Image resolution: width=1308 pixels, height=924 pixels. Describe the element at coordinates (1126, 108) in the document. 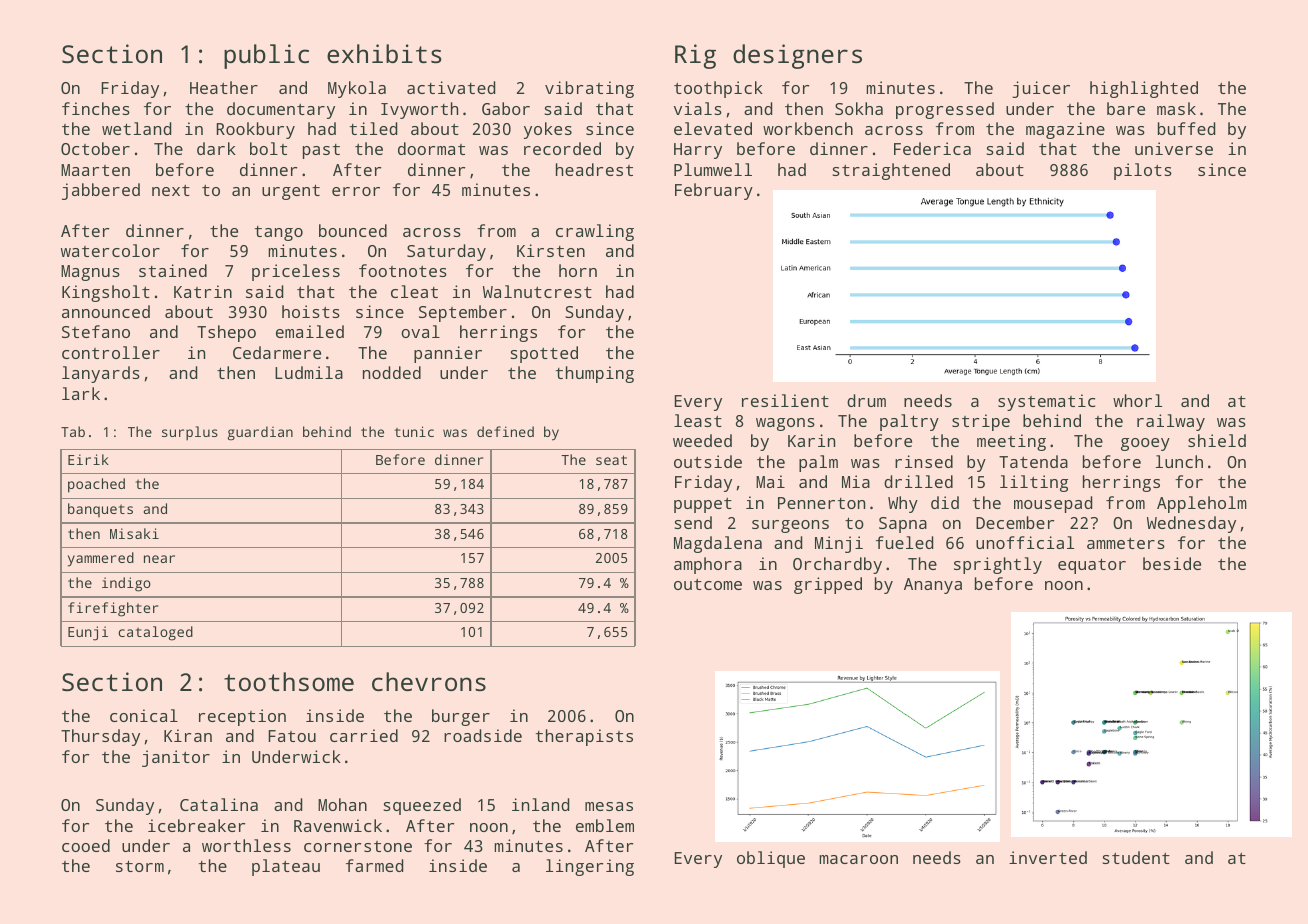

I see `bare` at that location.
